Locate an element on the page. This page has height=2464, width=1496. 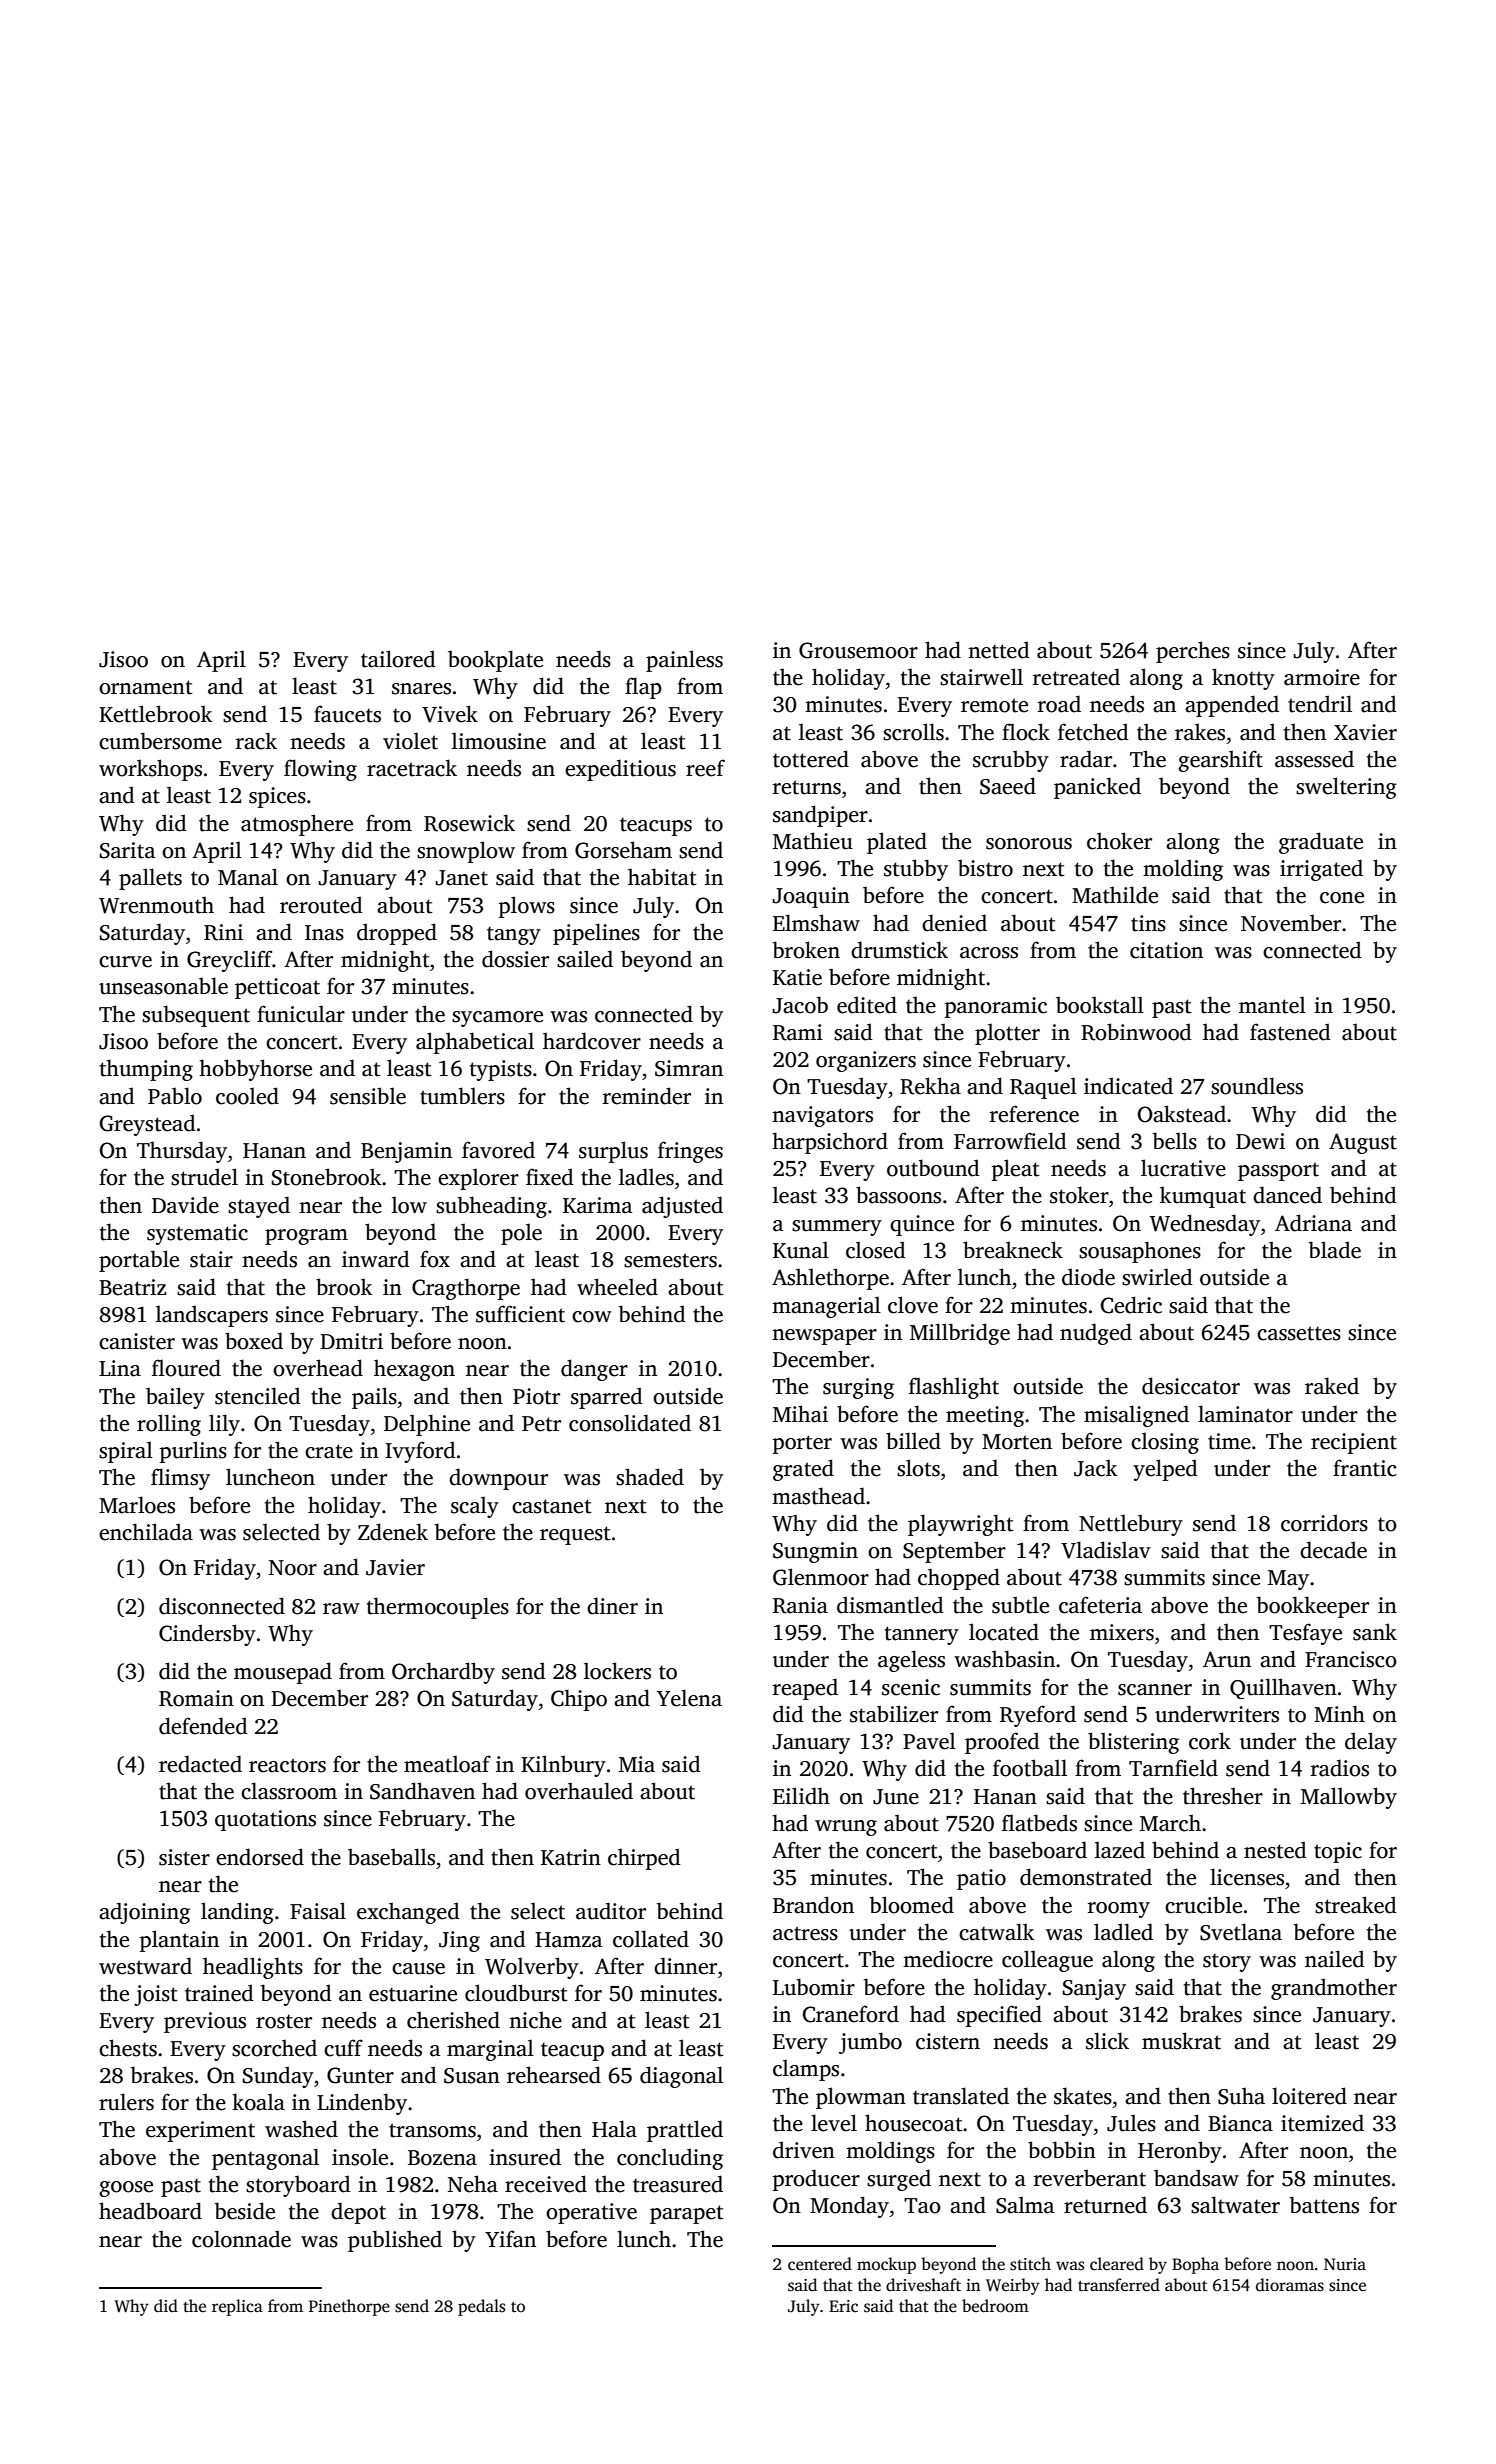
plows is located at coordinates (527, 907).
